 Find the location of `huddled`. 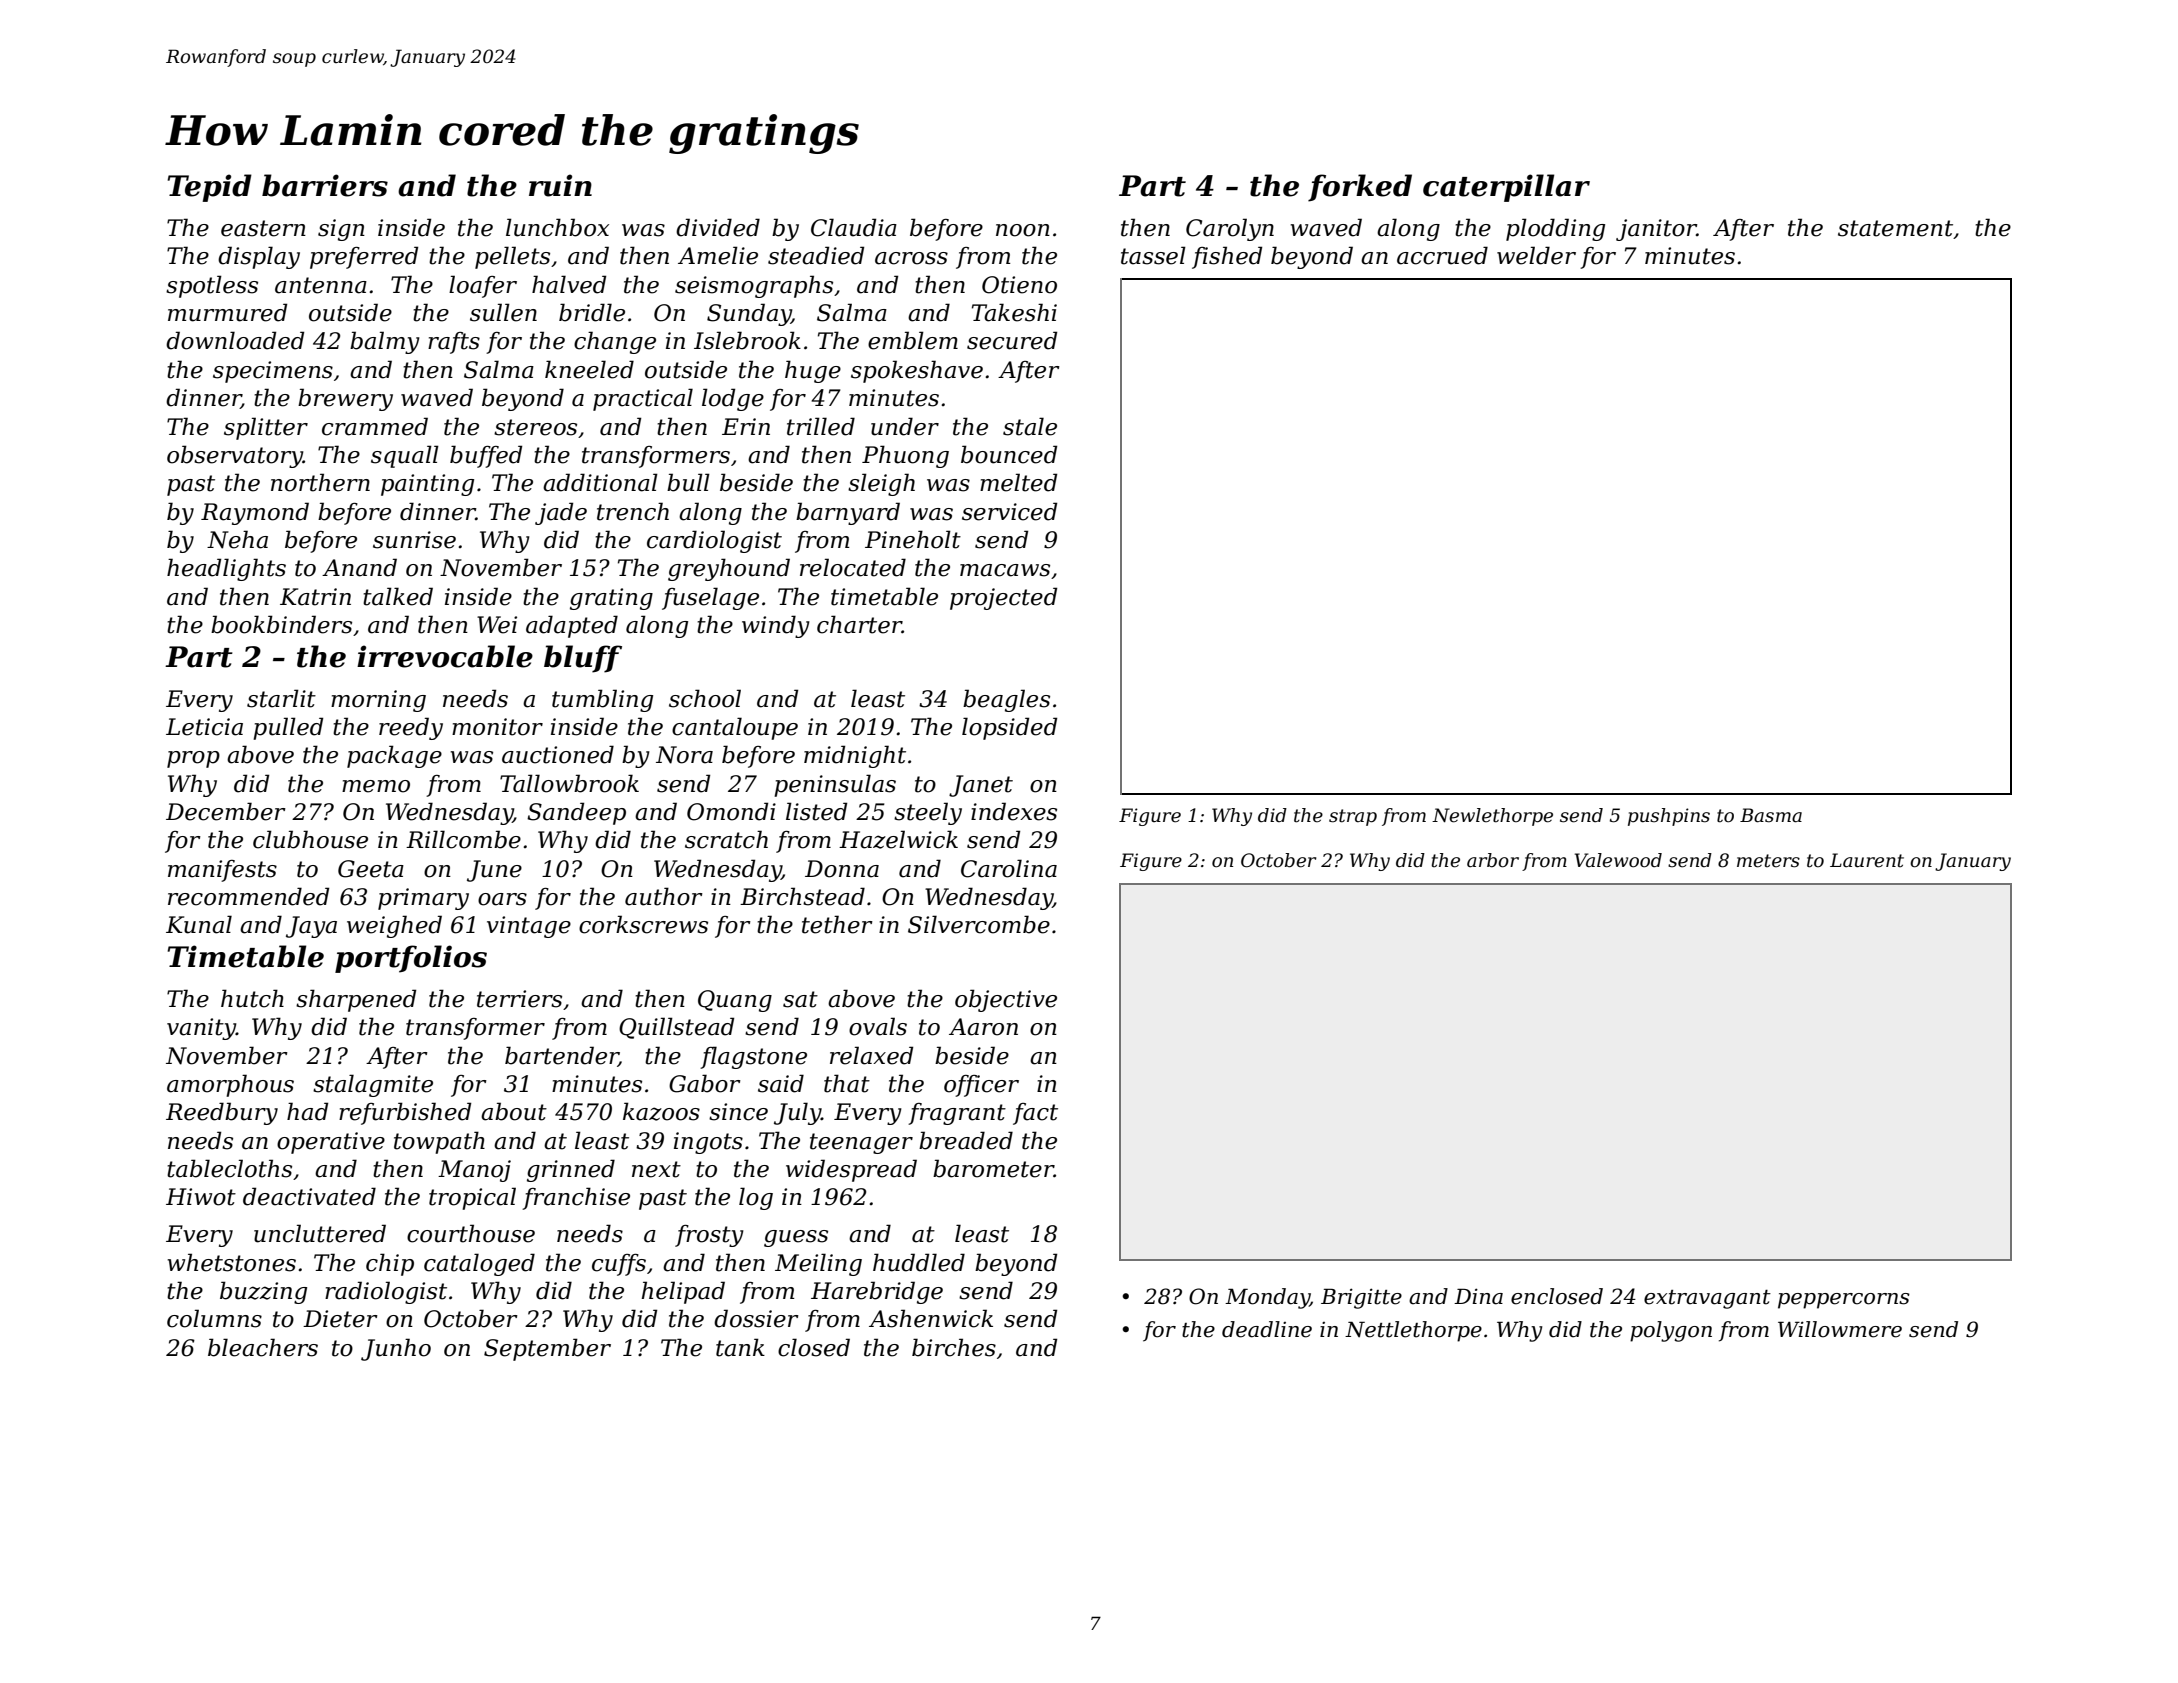

huddled is located at coordinates (919, 1262).
